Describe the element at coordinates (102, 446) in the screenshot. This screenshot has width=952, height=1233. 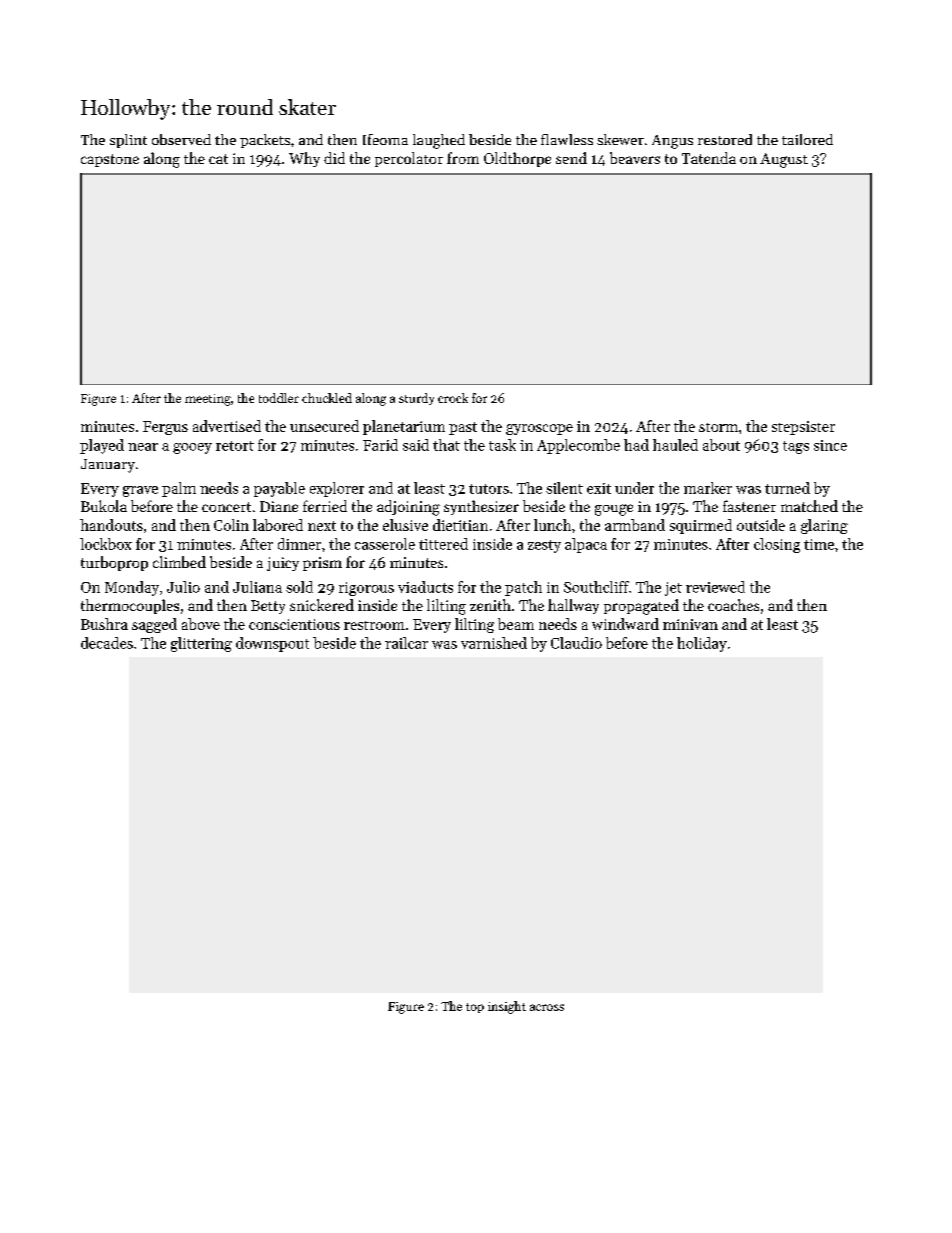
I see `played` at that location.
